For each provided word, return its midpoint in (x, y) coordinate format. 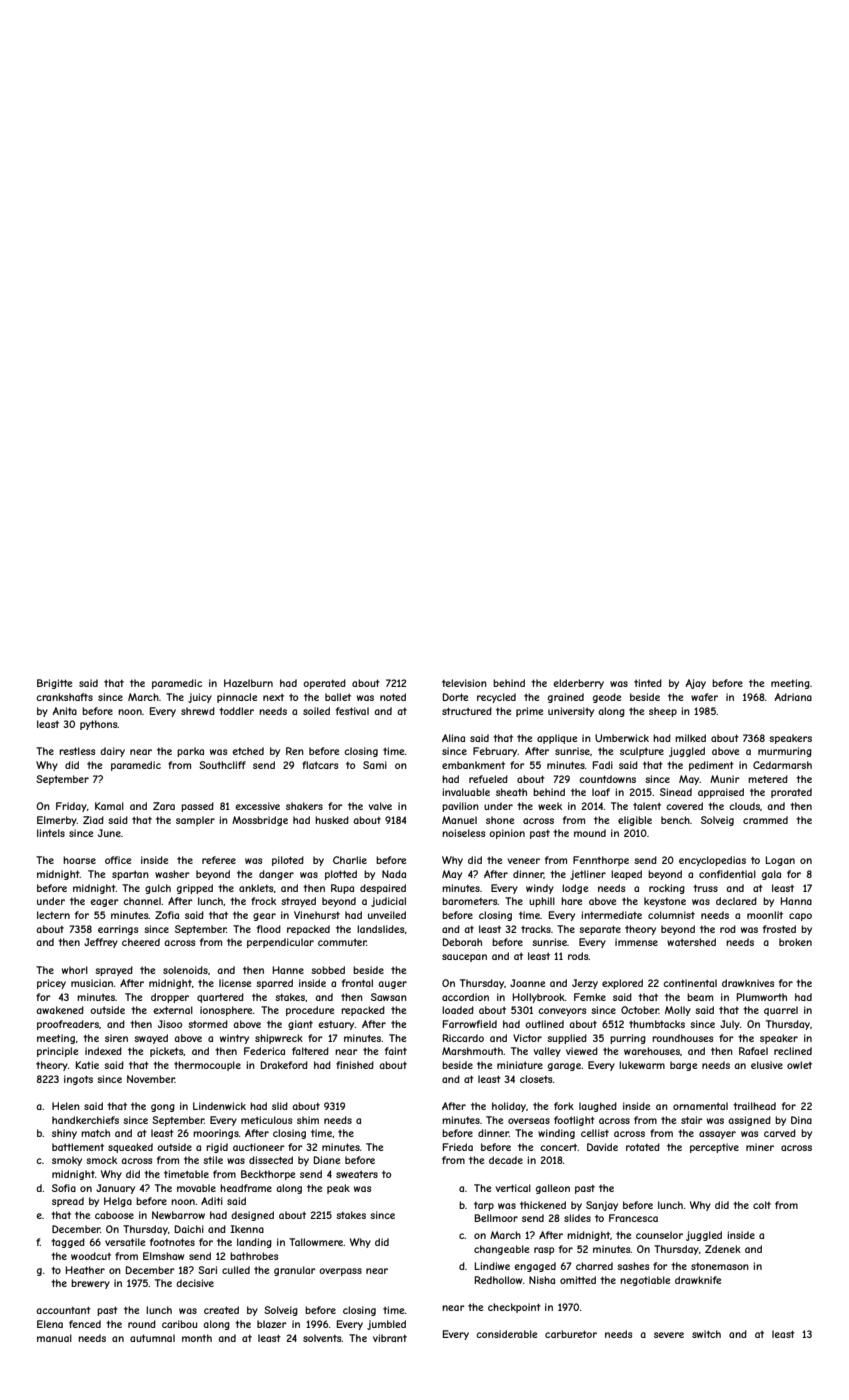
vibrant (390, 1338)
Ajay (696, 684)
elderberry (578, 684)
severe (669, 1335)
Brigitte (54, 684)
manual (54, 1338)
